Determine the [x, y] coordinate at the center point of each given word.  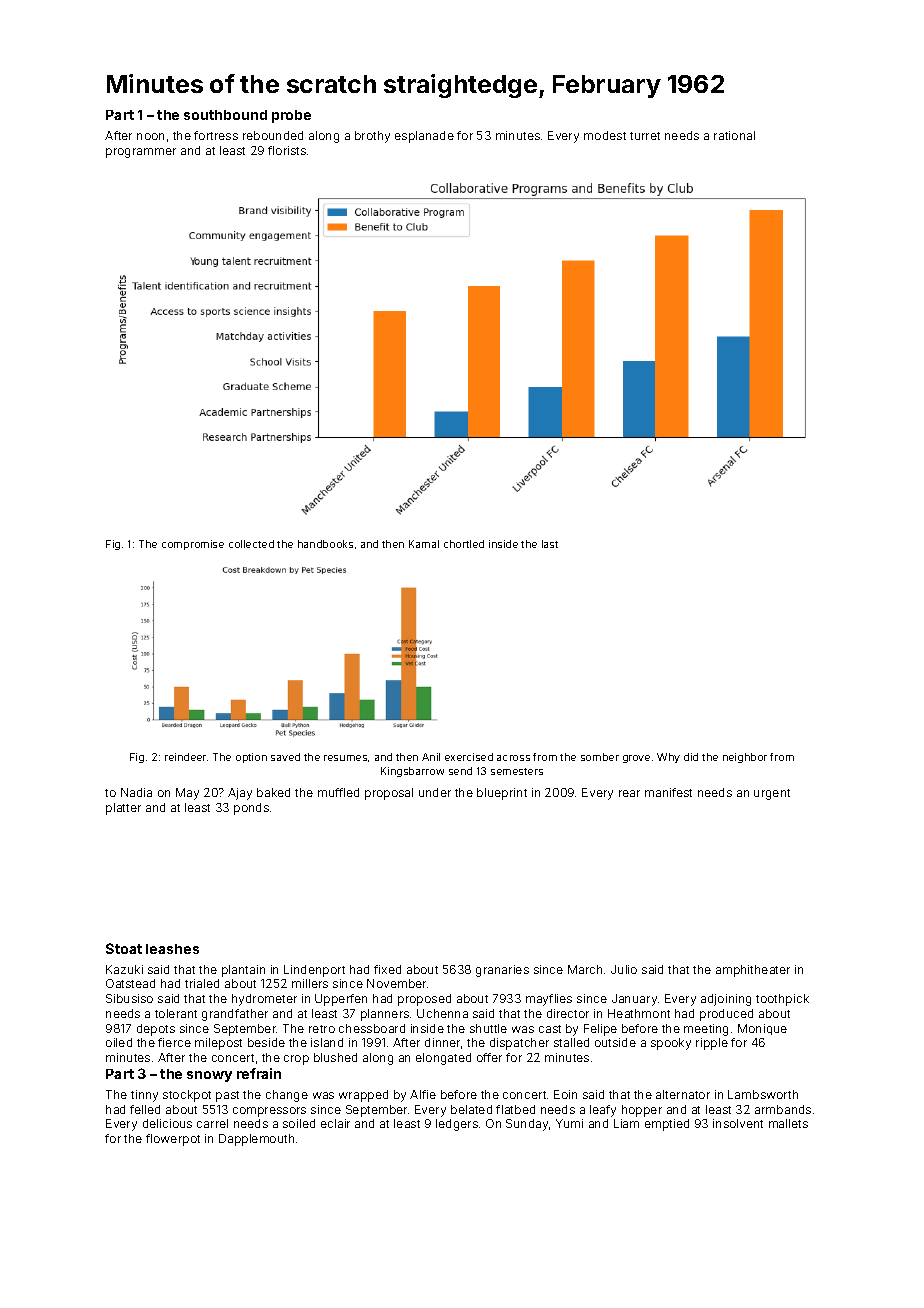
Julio [624, 969]
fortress [216, 135]
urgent [772, 794]
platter [123, 809]
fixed [387, 969]
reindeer [185, 757]
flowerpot [173, 1140]
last [550, 544]
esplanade [424, 137]
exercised [469, 757]
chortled [464, 544]
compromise [193, 545]
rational [734, 135]
